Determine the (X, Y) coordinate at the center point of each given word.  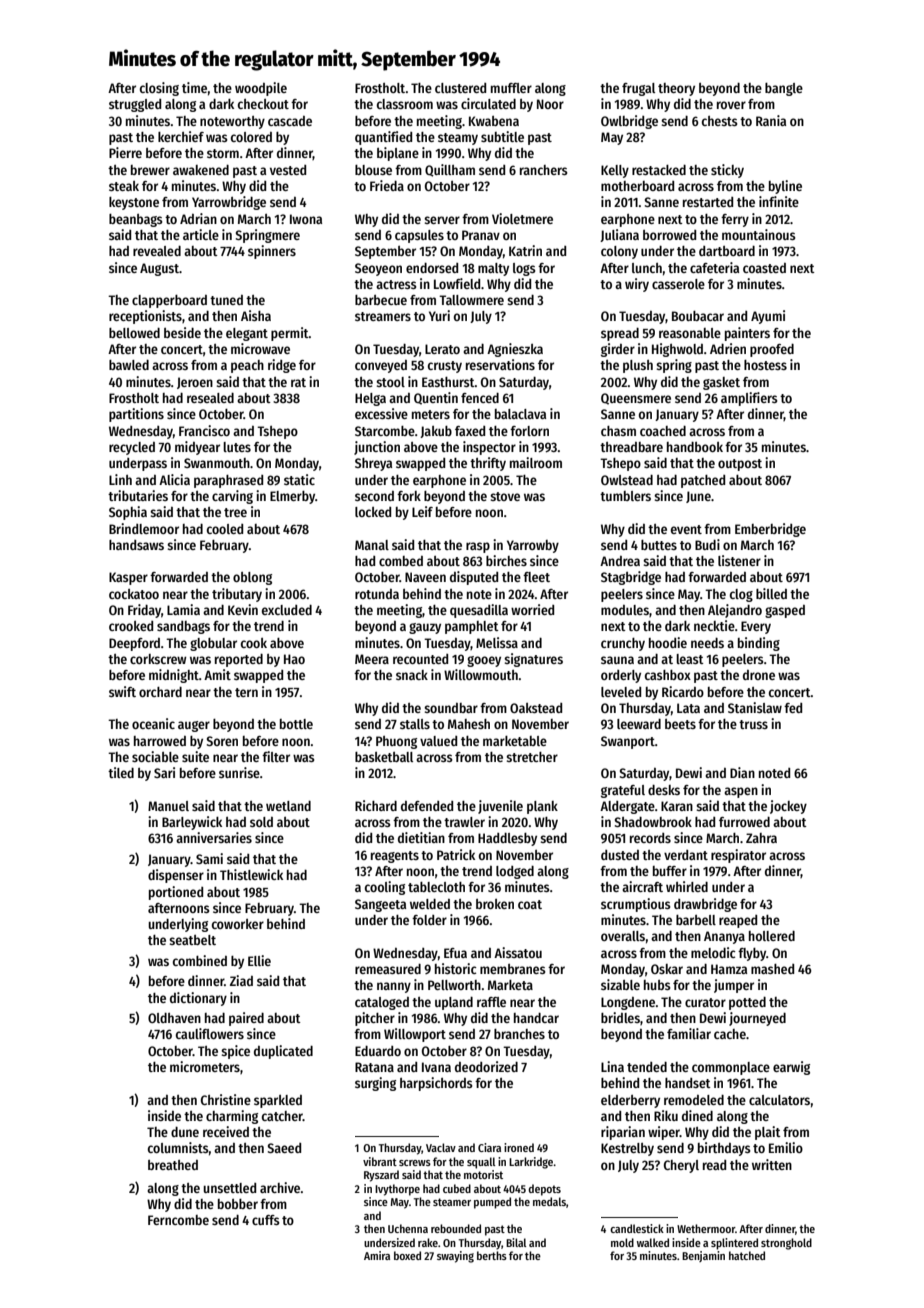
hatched (747, 1255)
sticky (727, 171)
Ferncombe (178, 1220)
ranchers (544, 170)
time (194, 87)
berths (492, 1255)
